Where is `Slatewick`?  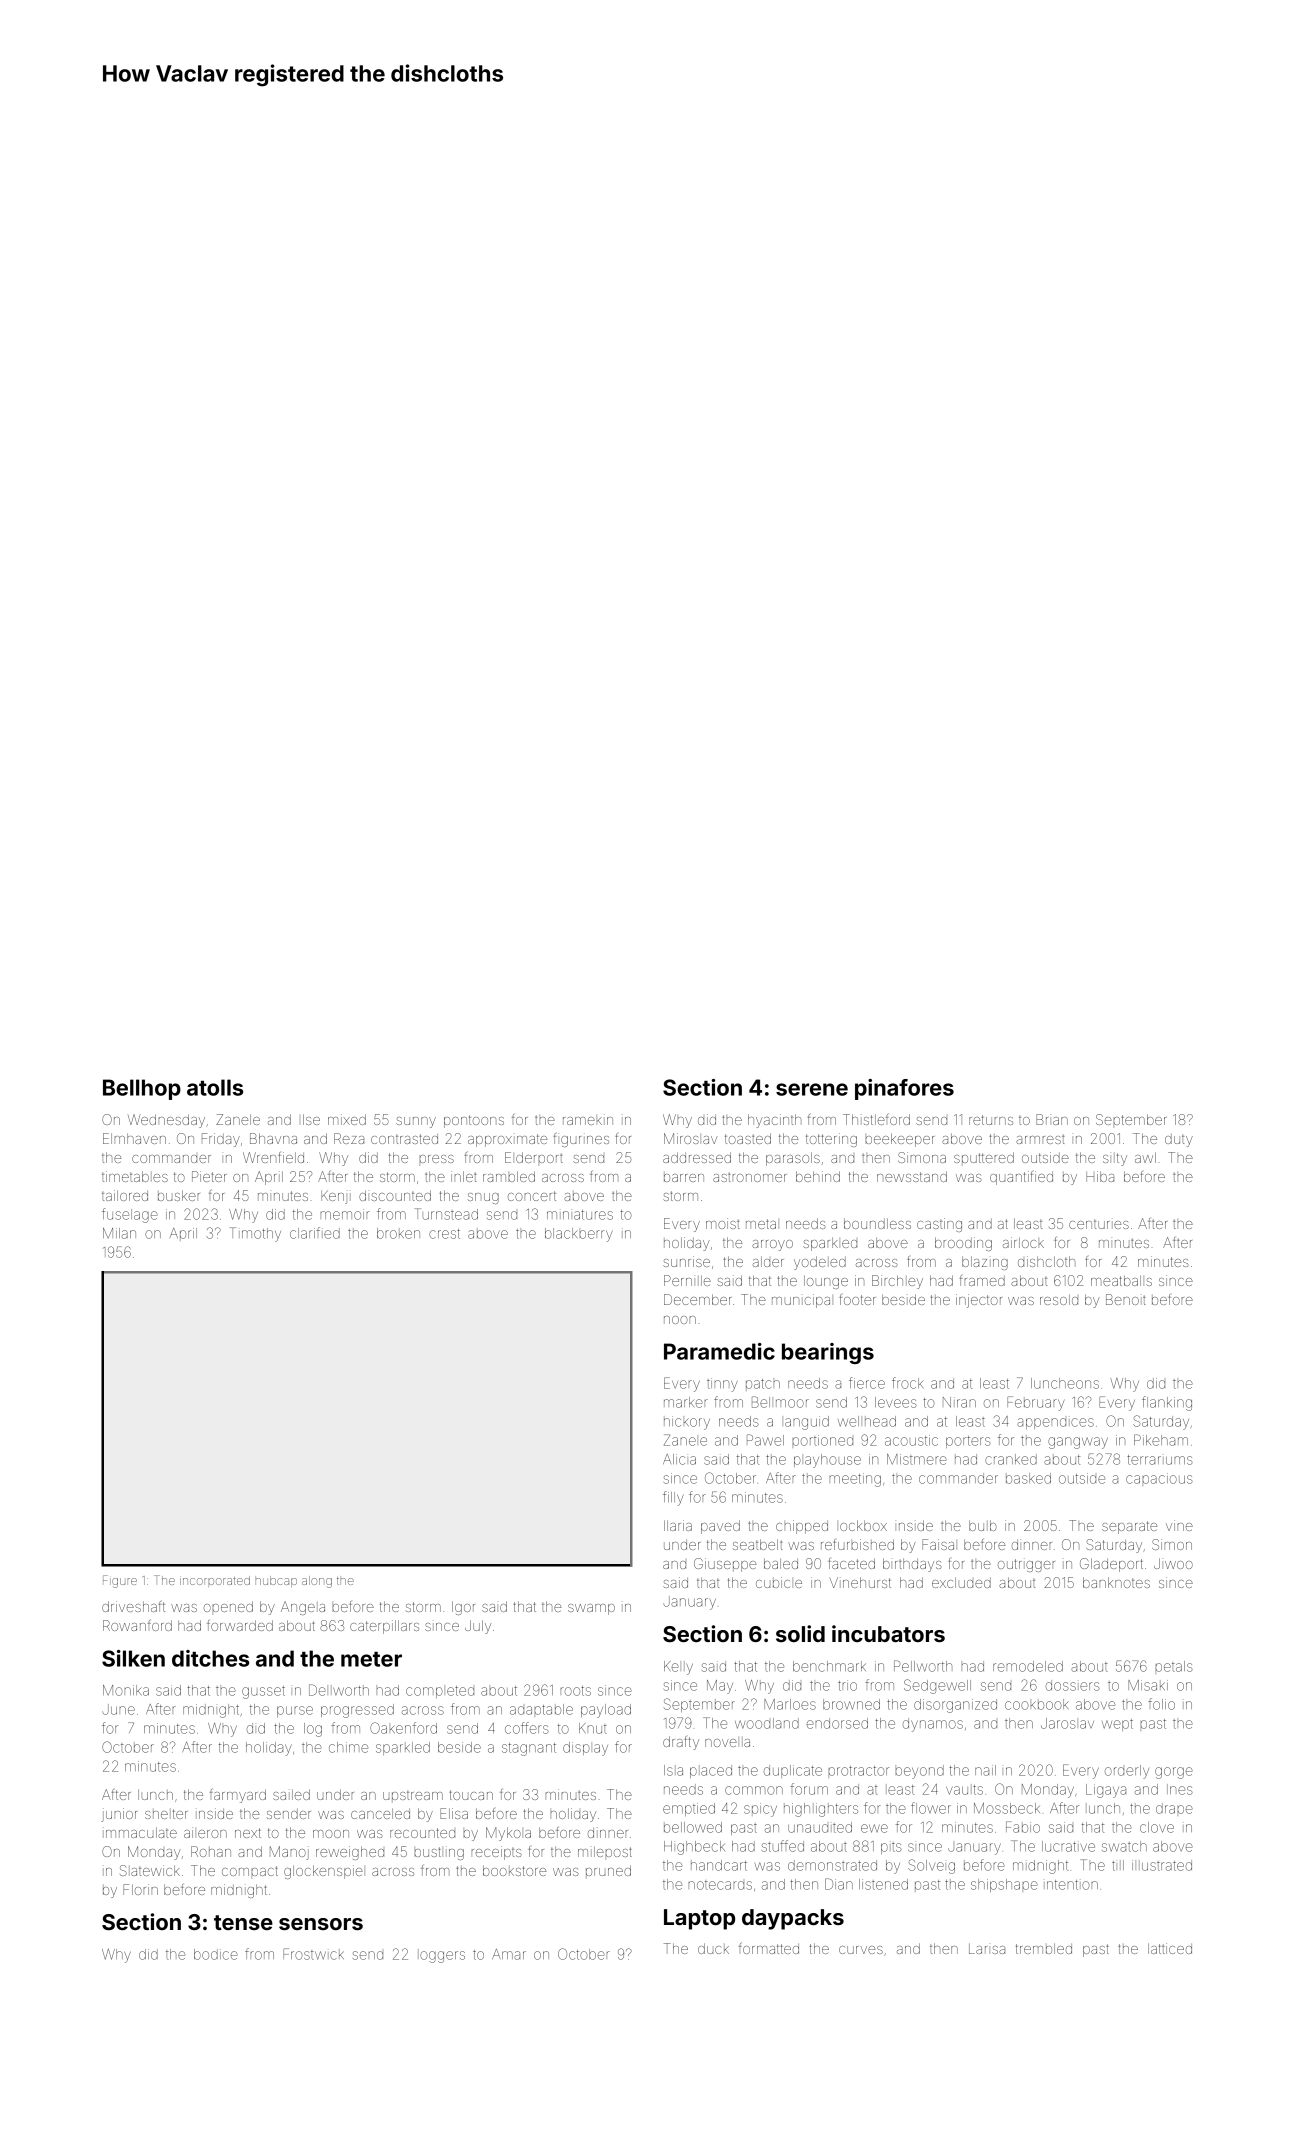
Slatewick is located at coordinates (150, 1870).
